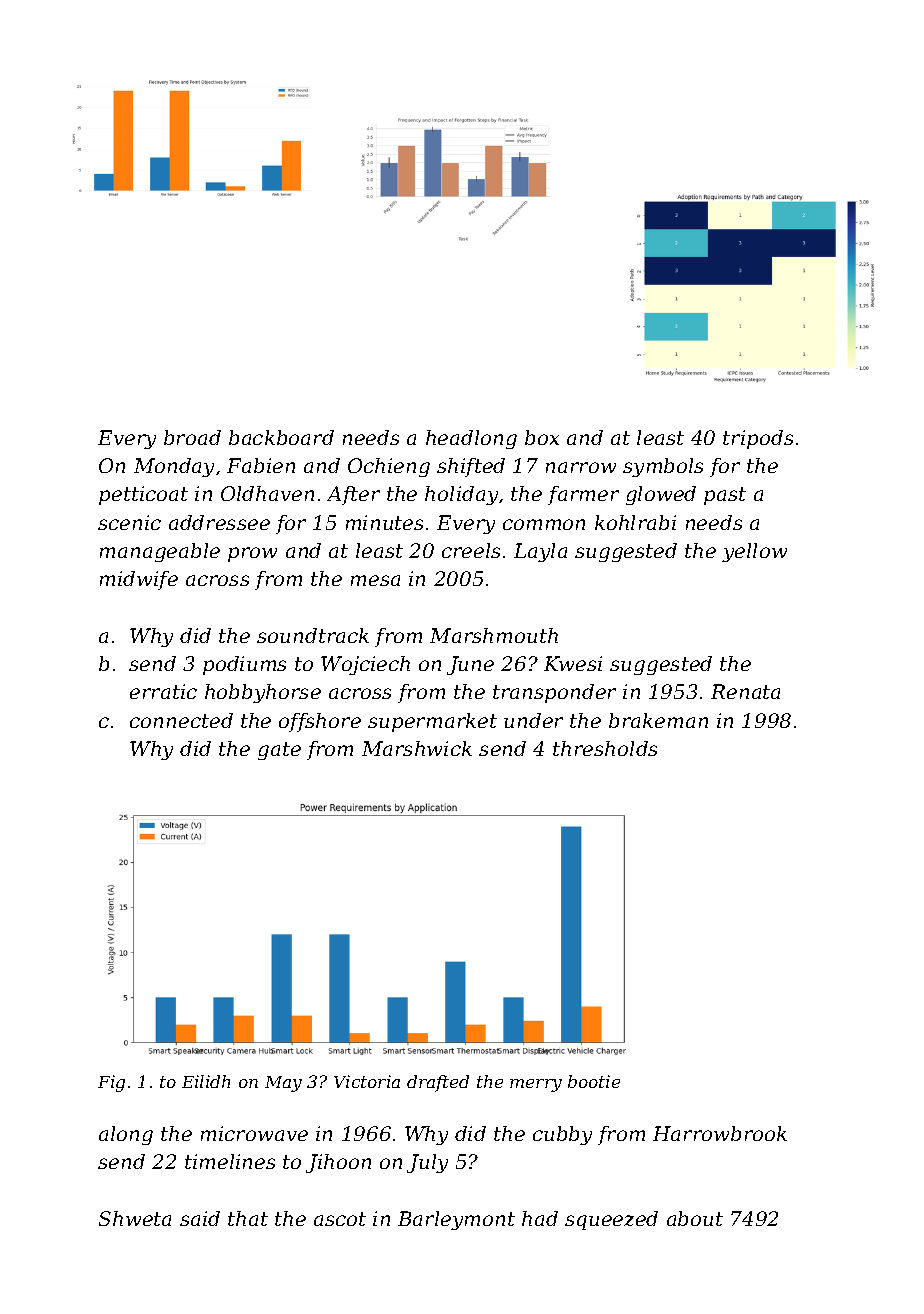  I want to click on Eilidh, so click(206, 1081).
